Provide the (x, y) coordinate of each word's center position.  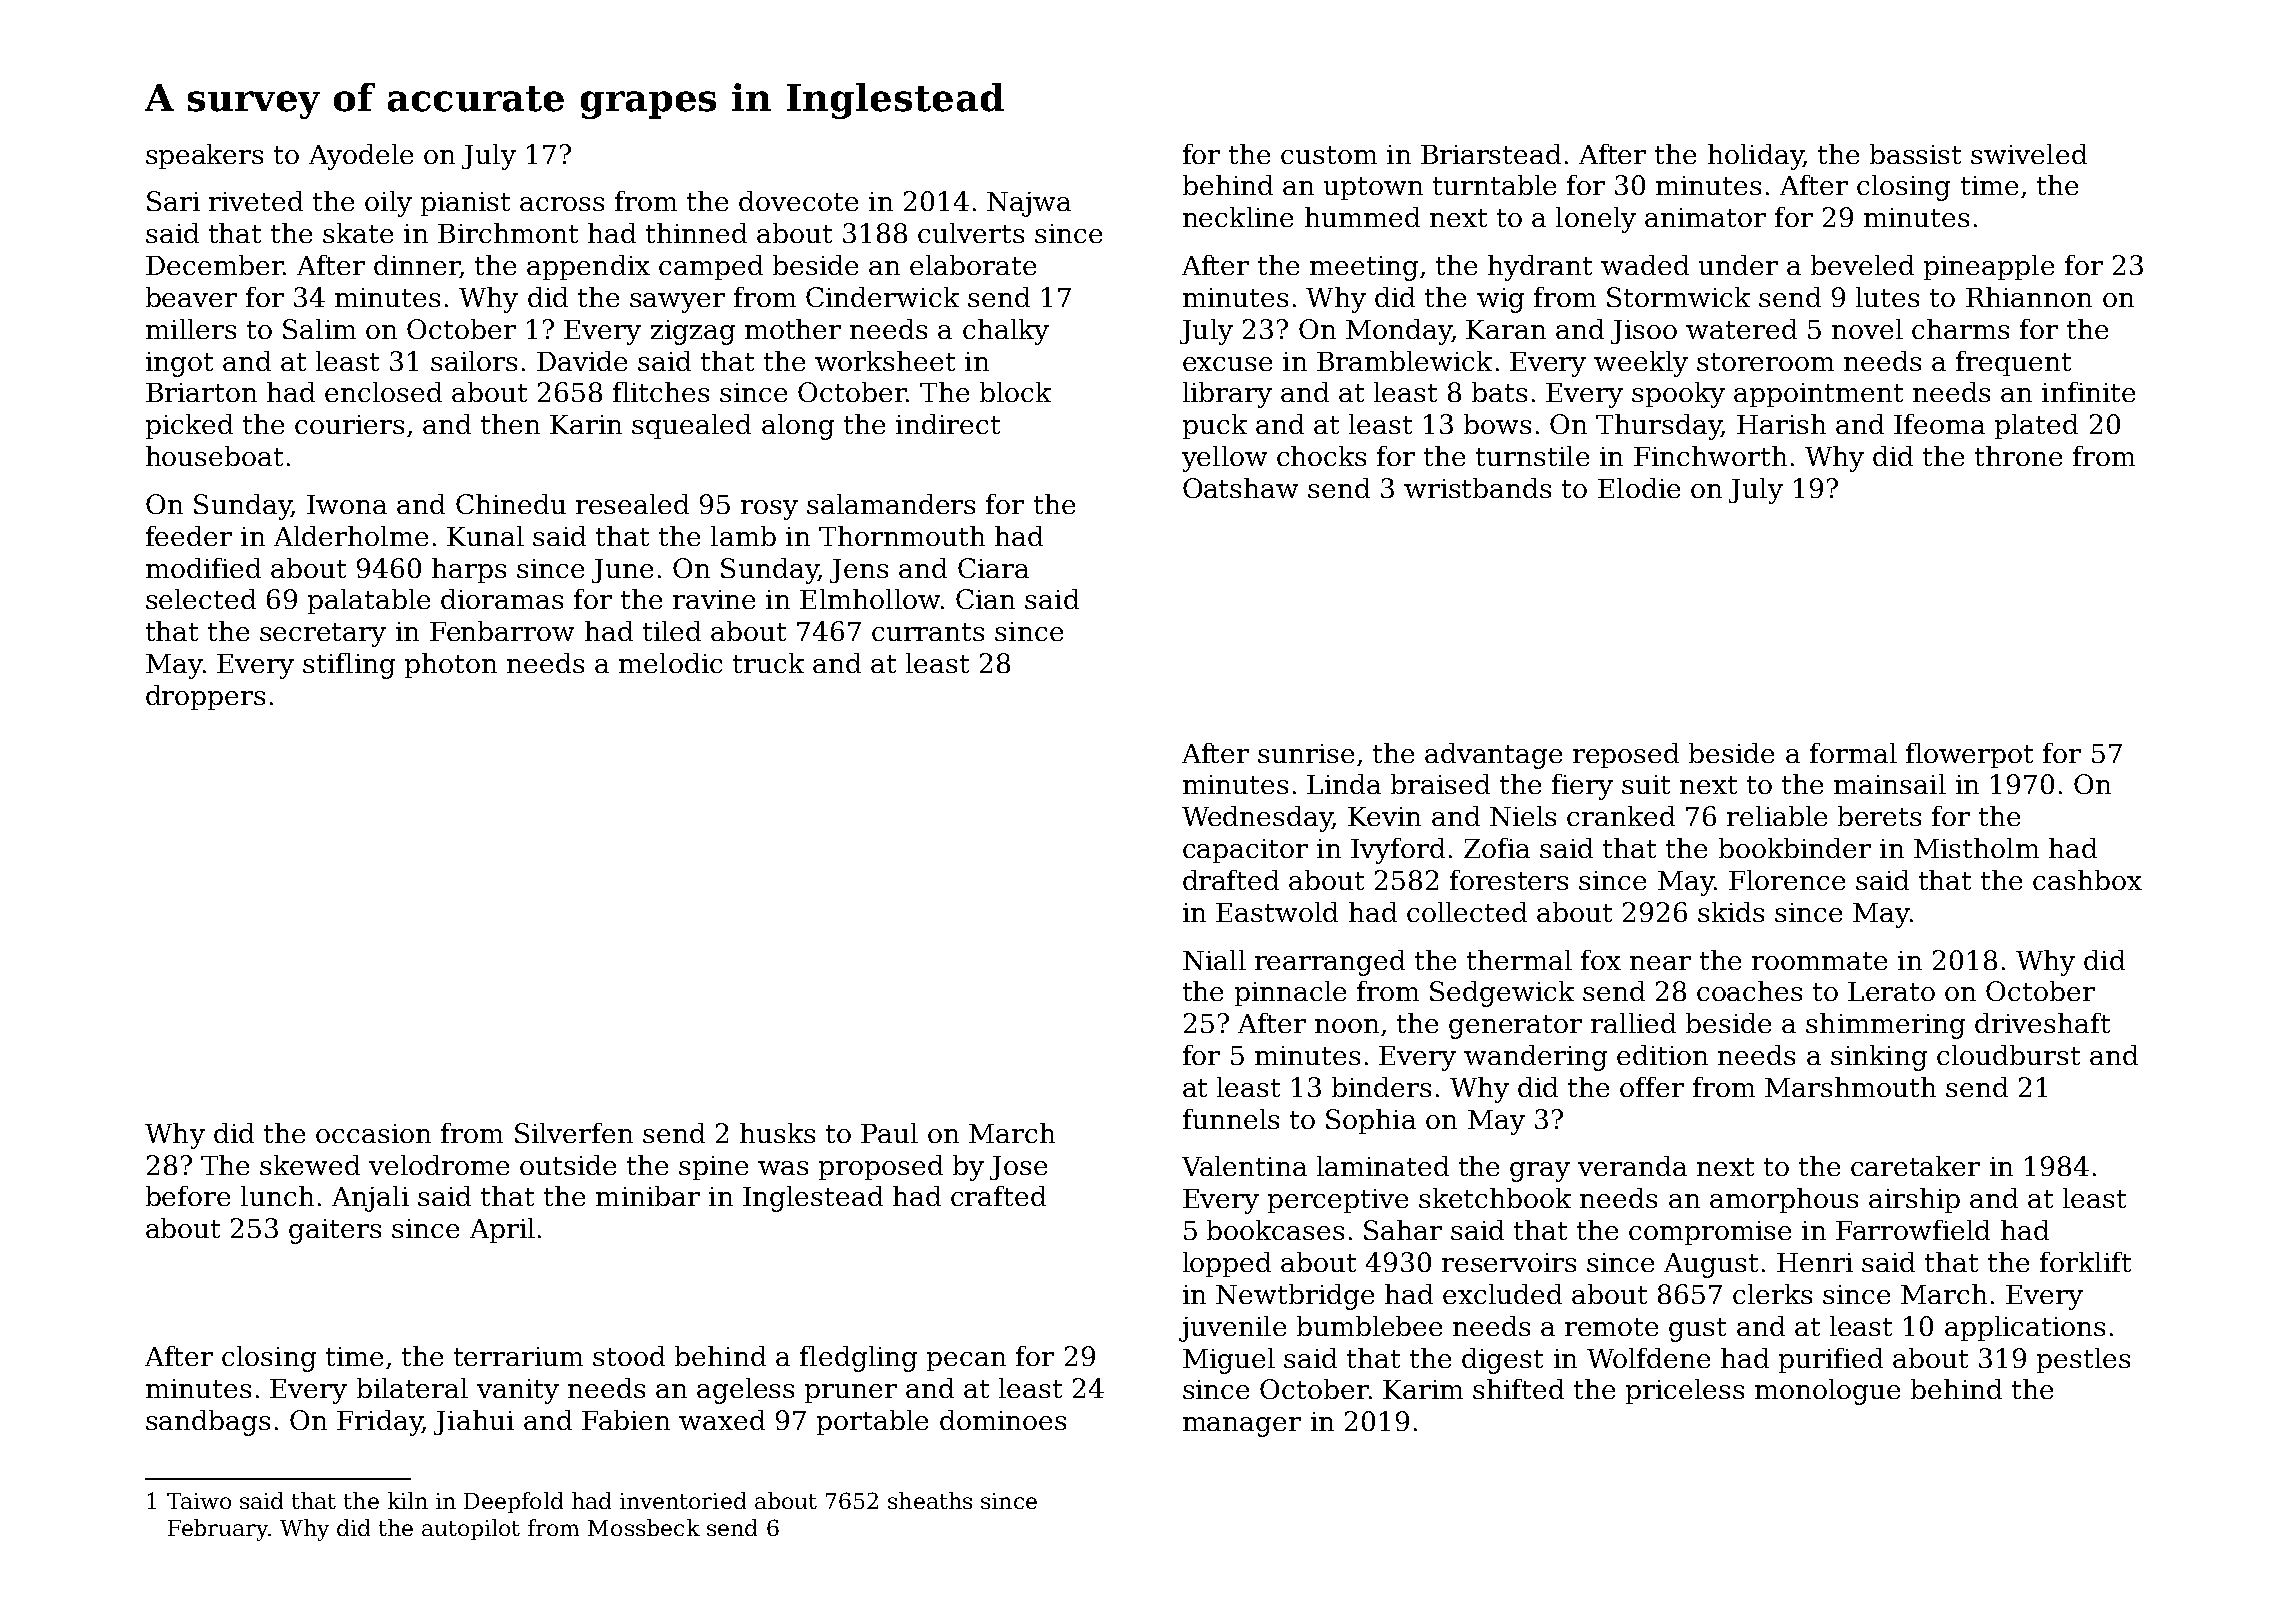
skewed (310, 1165)
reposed (1626, 755)
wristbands (1477, 488)
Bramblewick (1404, 361)
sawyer (677, 303)
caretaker (1915, 1166)
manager (1242, 1427)
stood (629, 1356)
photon (451, 665)
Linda (1344, 784)
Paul (889, 1133)
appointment (1818, 395)
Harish (1781, 424)
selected (201, 599)
